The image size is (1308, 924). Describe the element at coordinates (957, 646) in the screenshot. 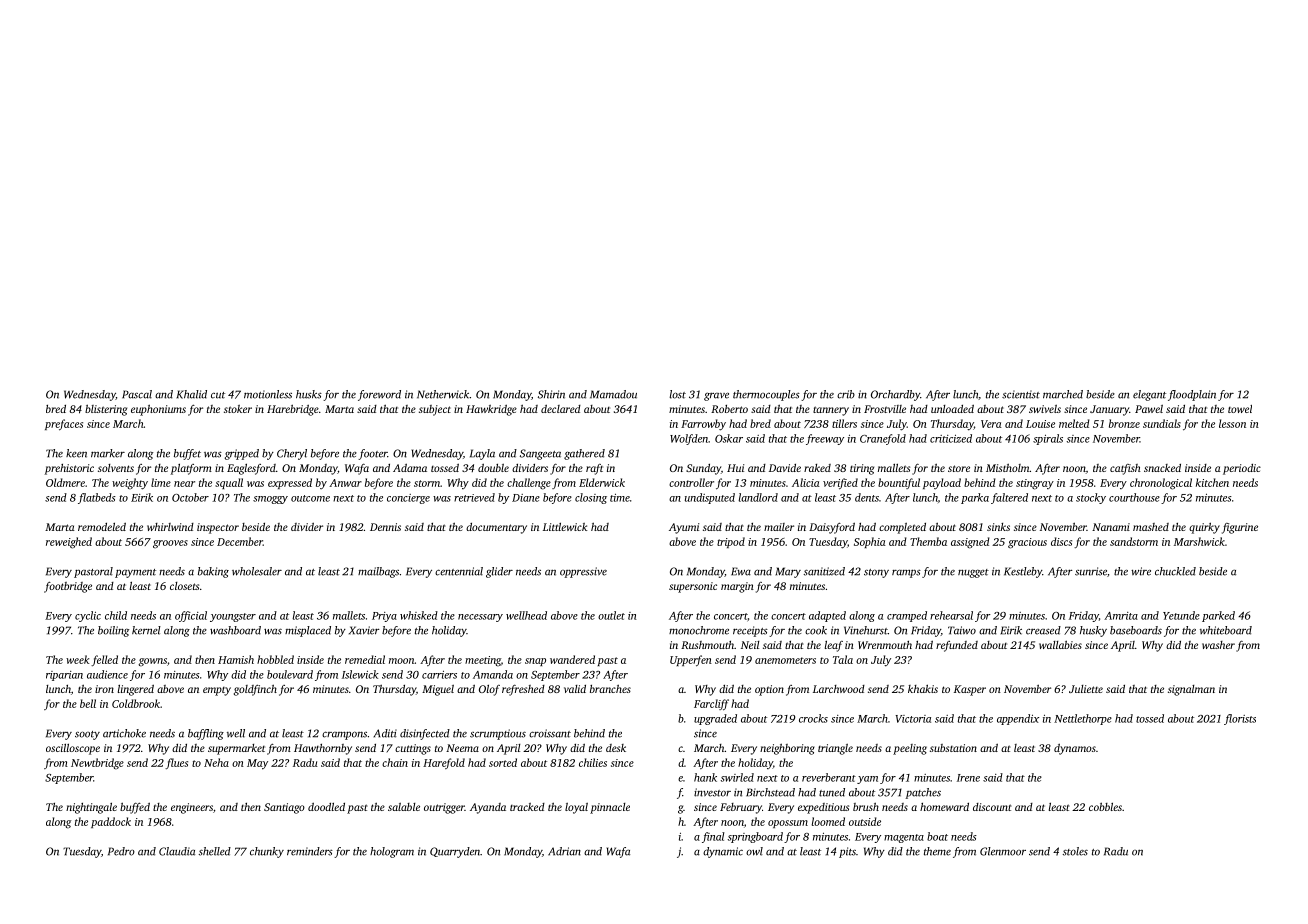

I see `refunded` at that location.
